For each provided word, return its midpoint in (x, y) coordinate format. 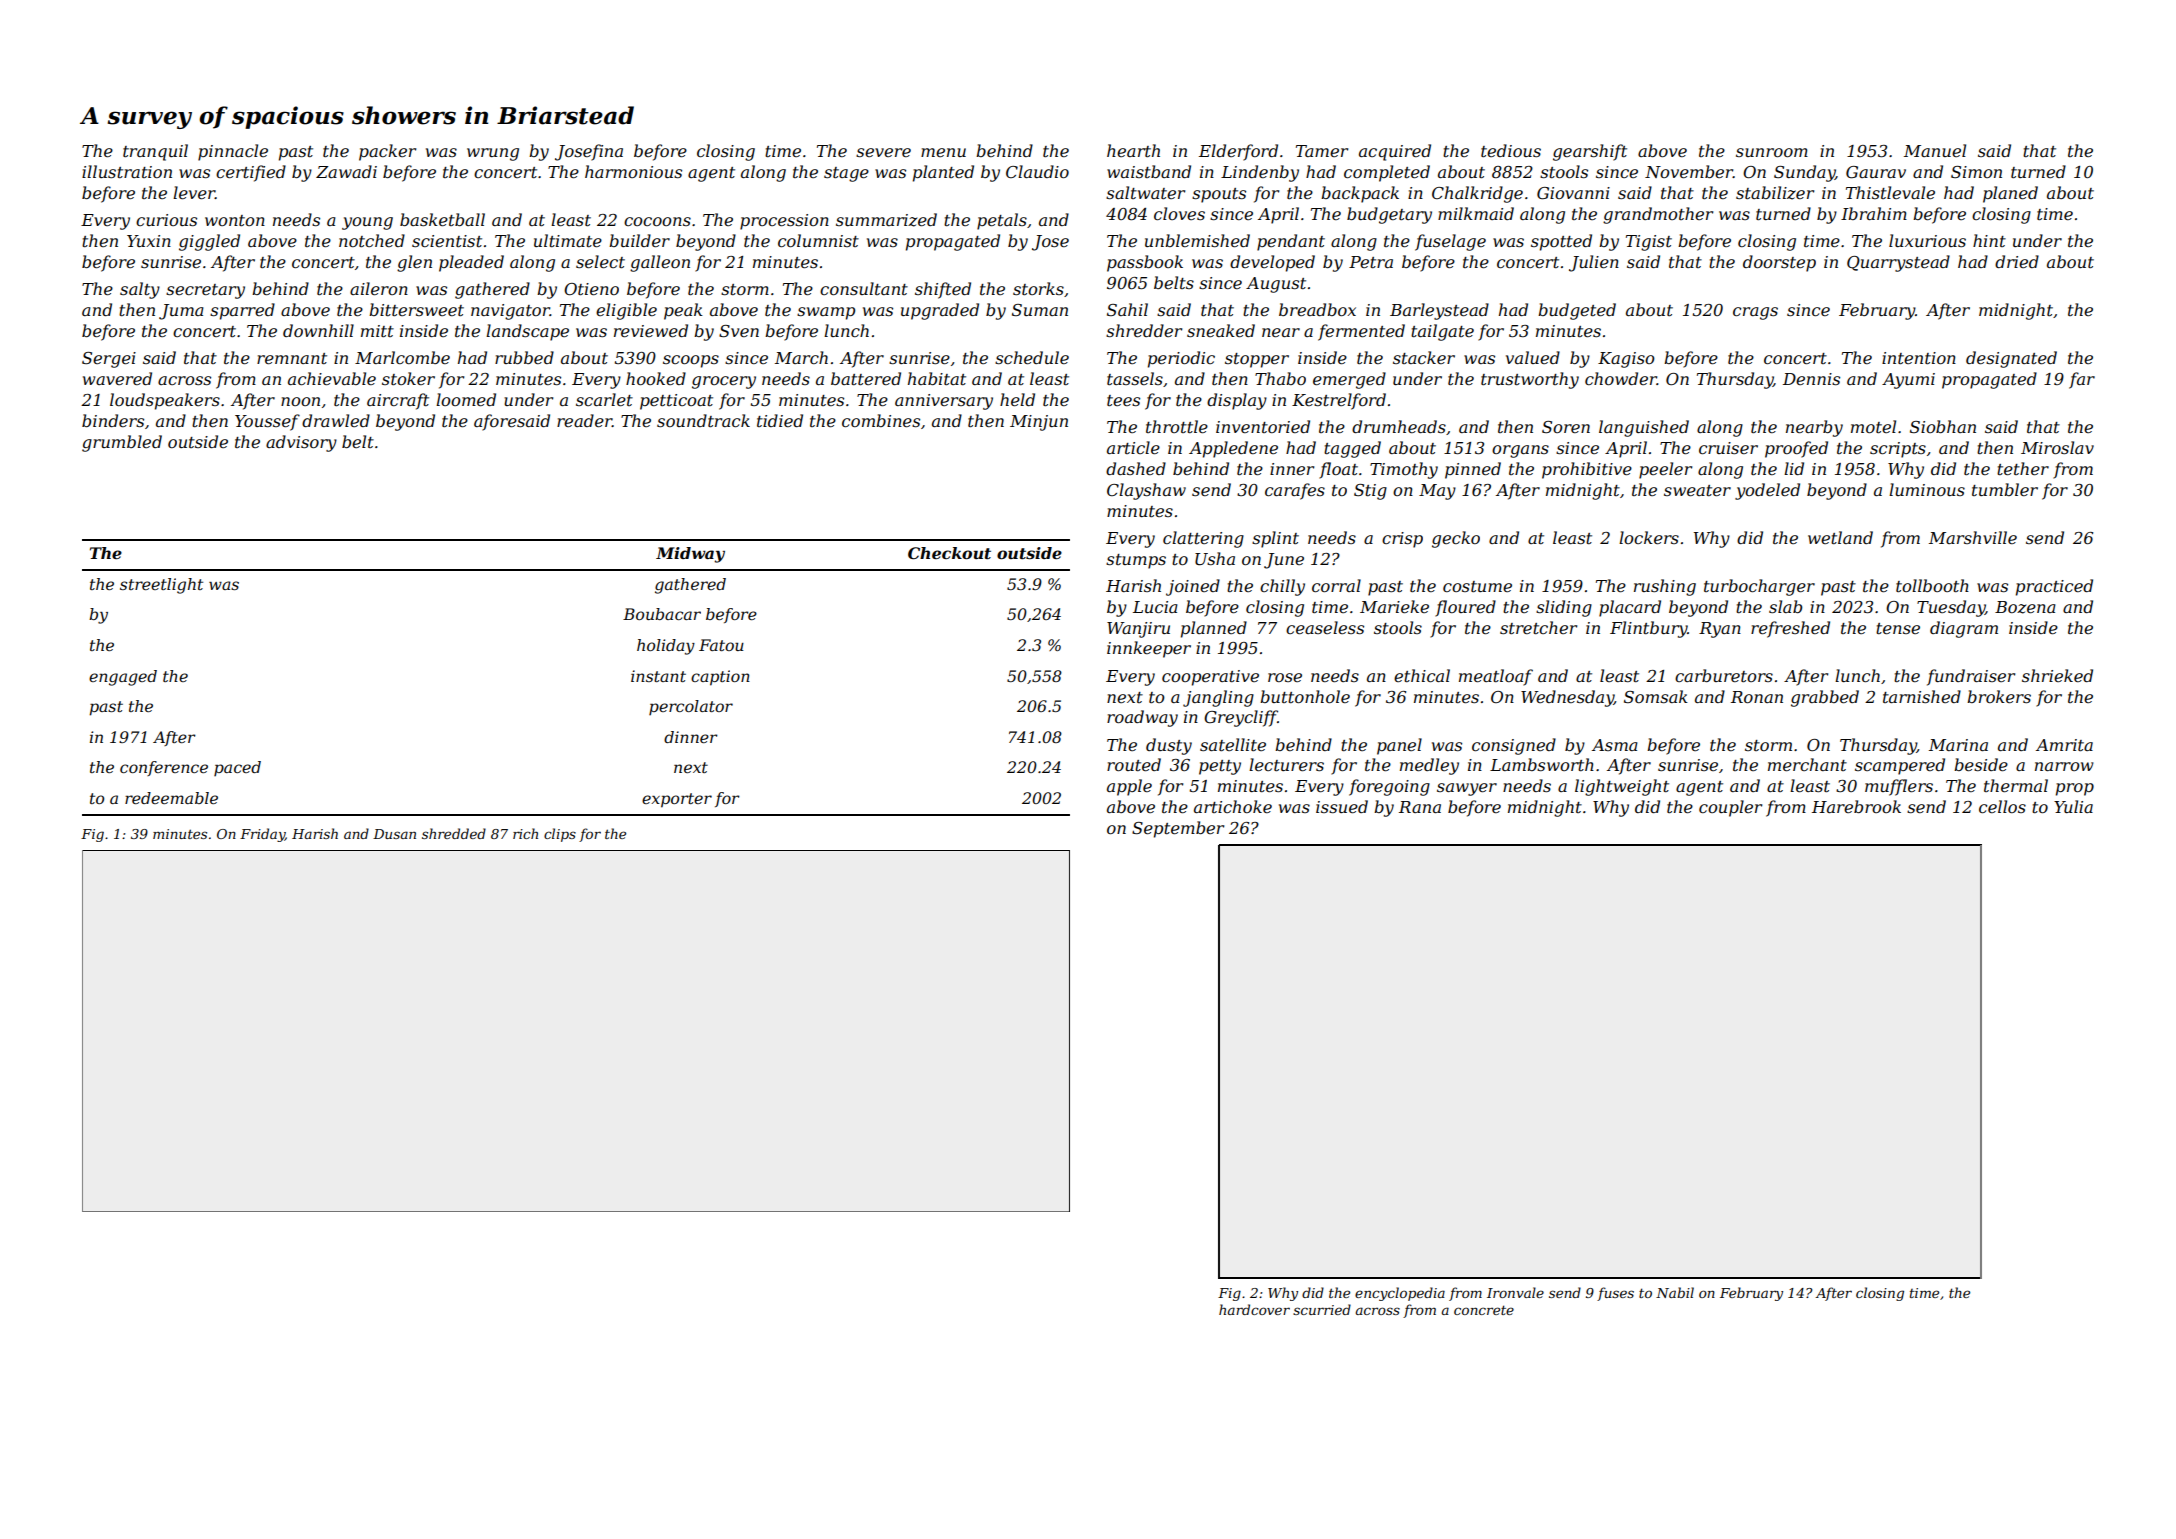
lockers (1649, 537)
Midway (690, 555)
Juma (181, 312)
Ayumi (1908, 381)
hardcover (1254, 1309)
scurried (1322, 1309)
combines (881, 420)
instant (658, 676)
